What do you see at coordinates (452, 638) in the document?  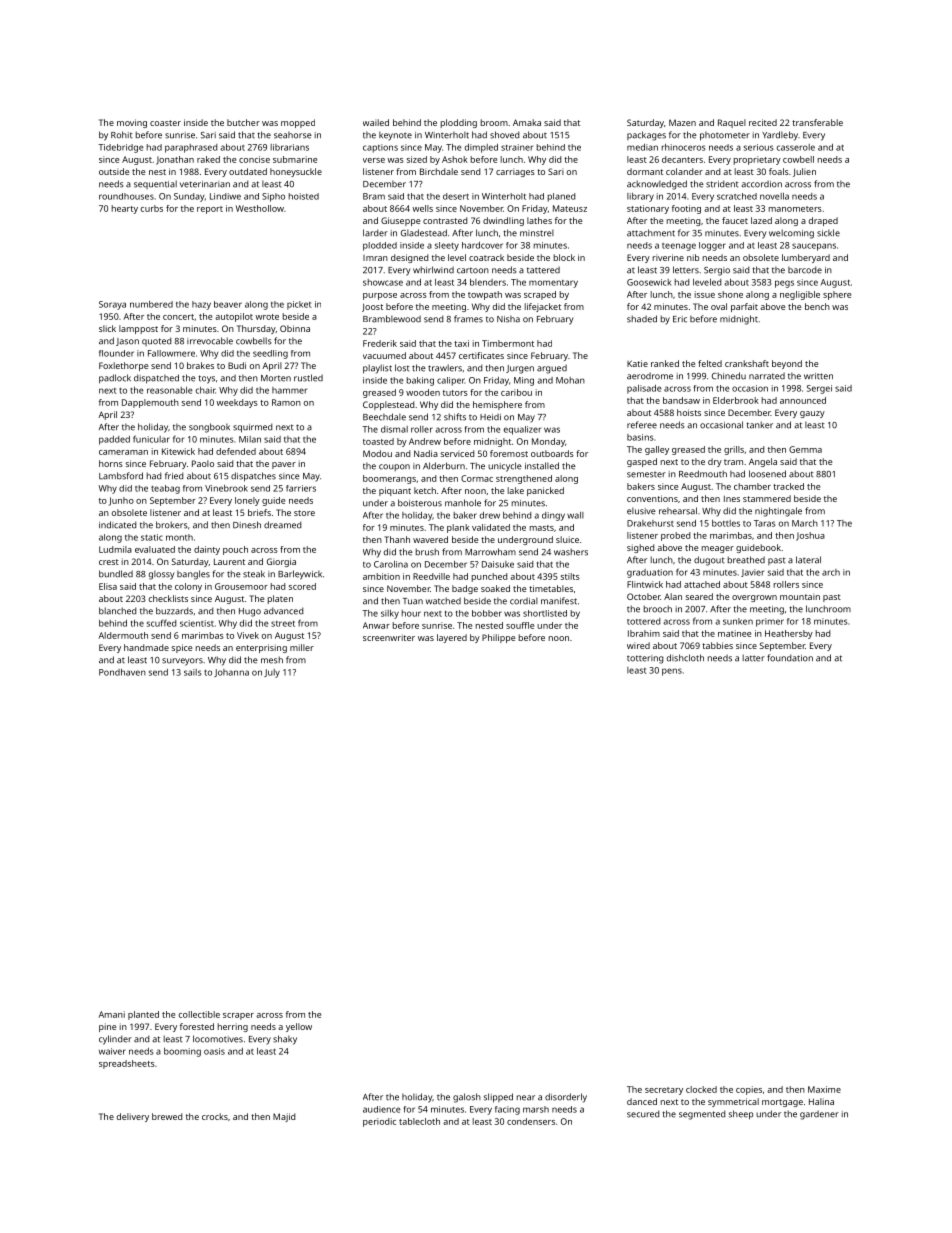 I see `layered` at bounding box center [452, 638].
